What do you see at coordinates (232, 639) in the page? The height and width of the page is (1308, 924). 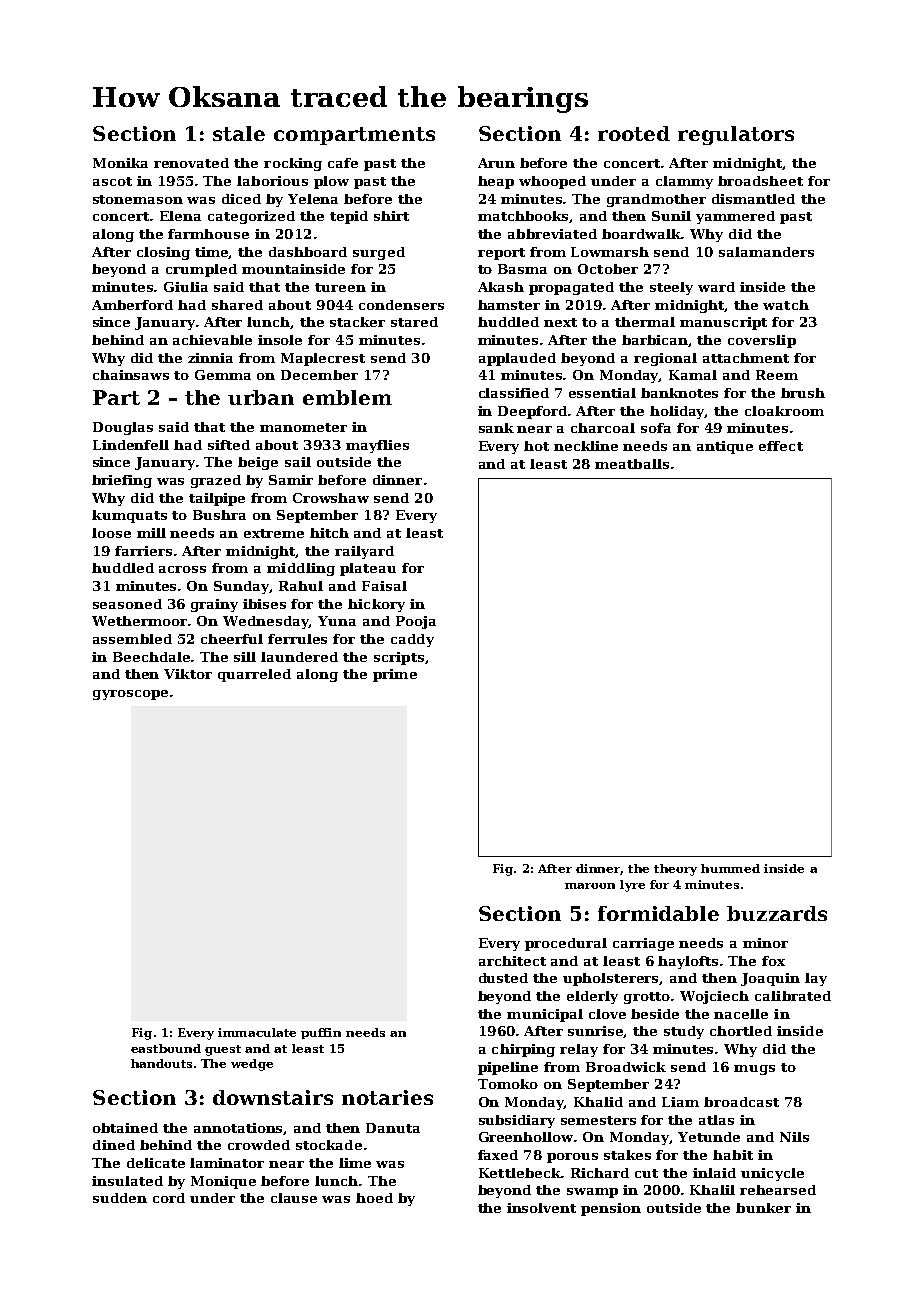 I see `cheerful` at bounding box center [232, 639].
